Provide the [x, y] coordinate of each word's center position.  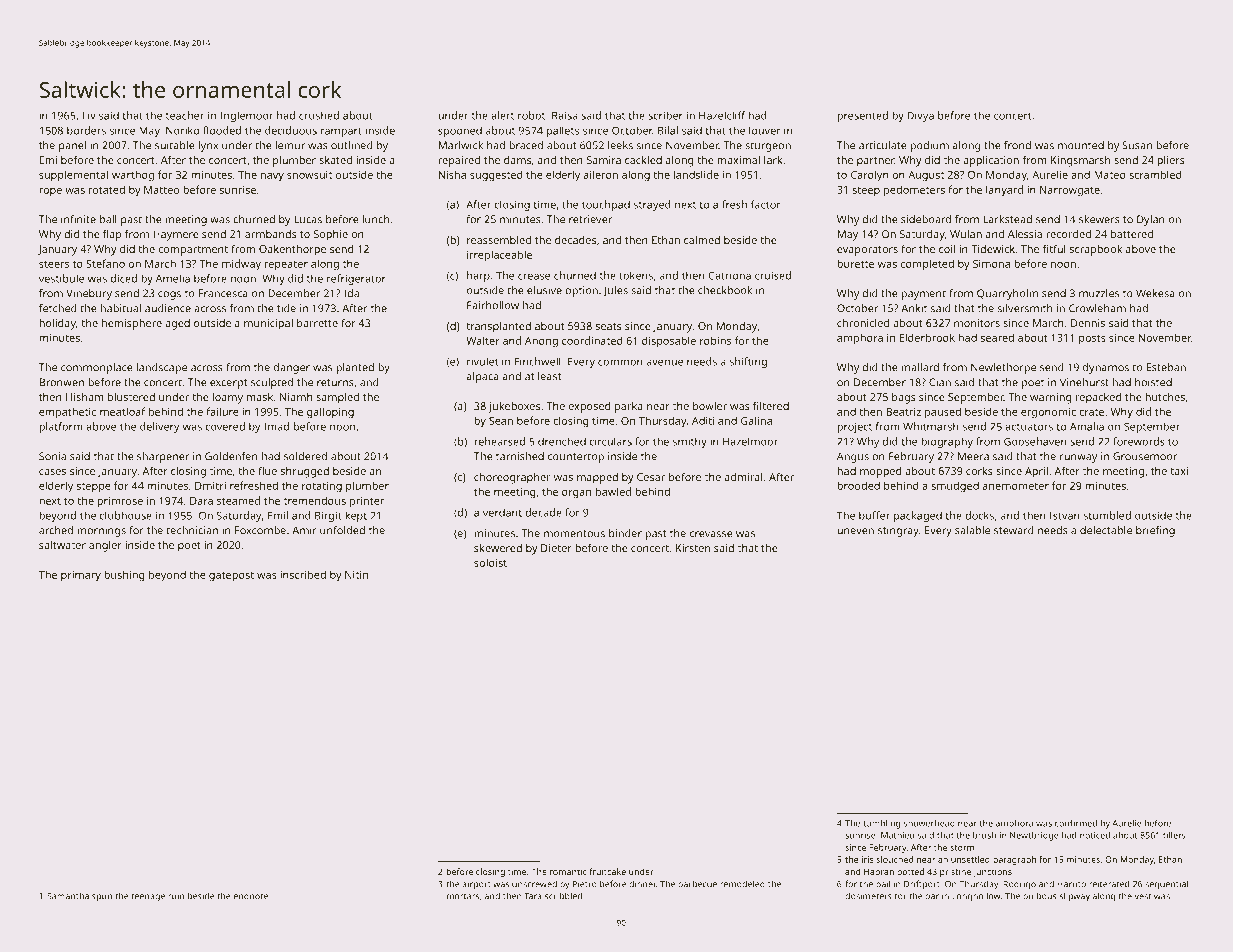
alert [502, 115]
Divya [920, 116]
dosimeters [868, 896]
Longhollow [976, 897]
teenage [148, 897]
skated [335, 159]
